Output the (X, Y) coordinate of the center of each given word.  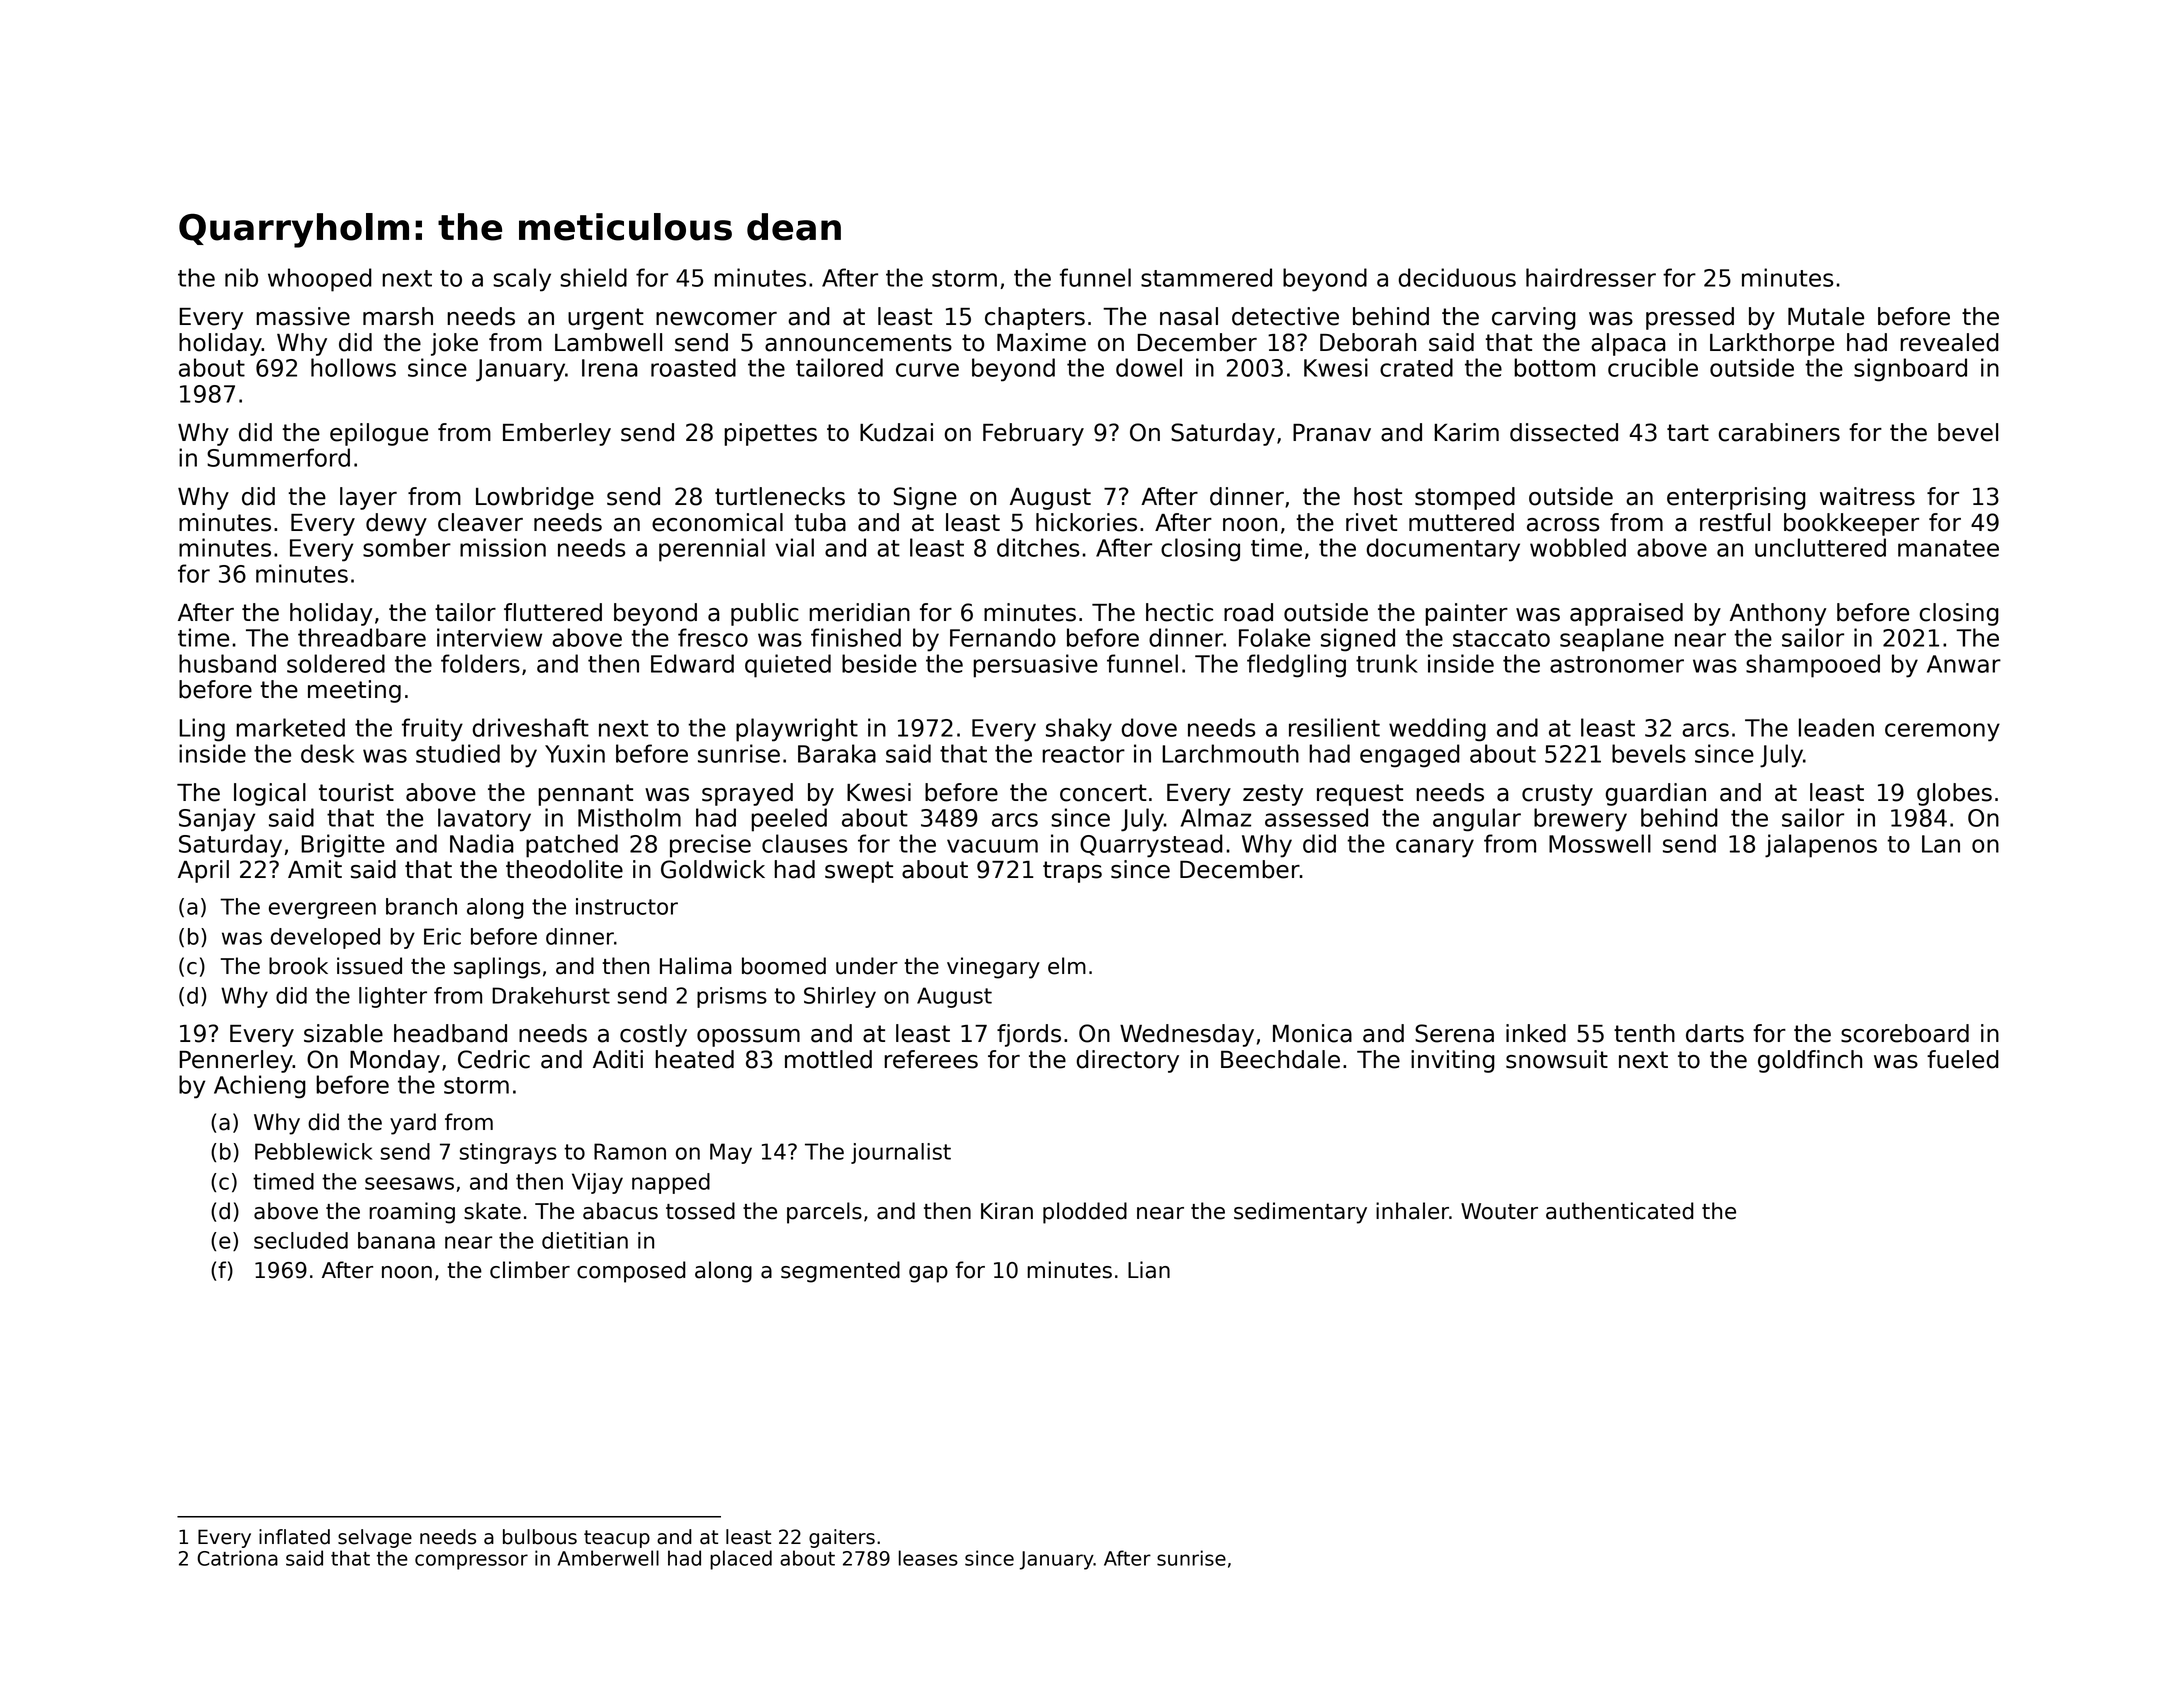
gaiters (842, 1538)
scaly (522, 280)
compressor (471, 1562)
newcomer (716, 319)
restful (1735, 522)
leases (928, 1558)
